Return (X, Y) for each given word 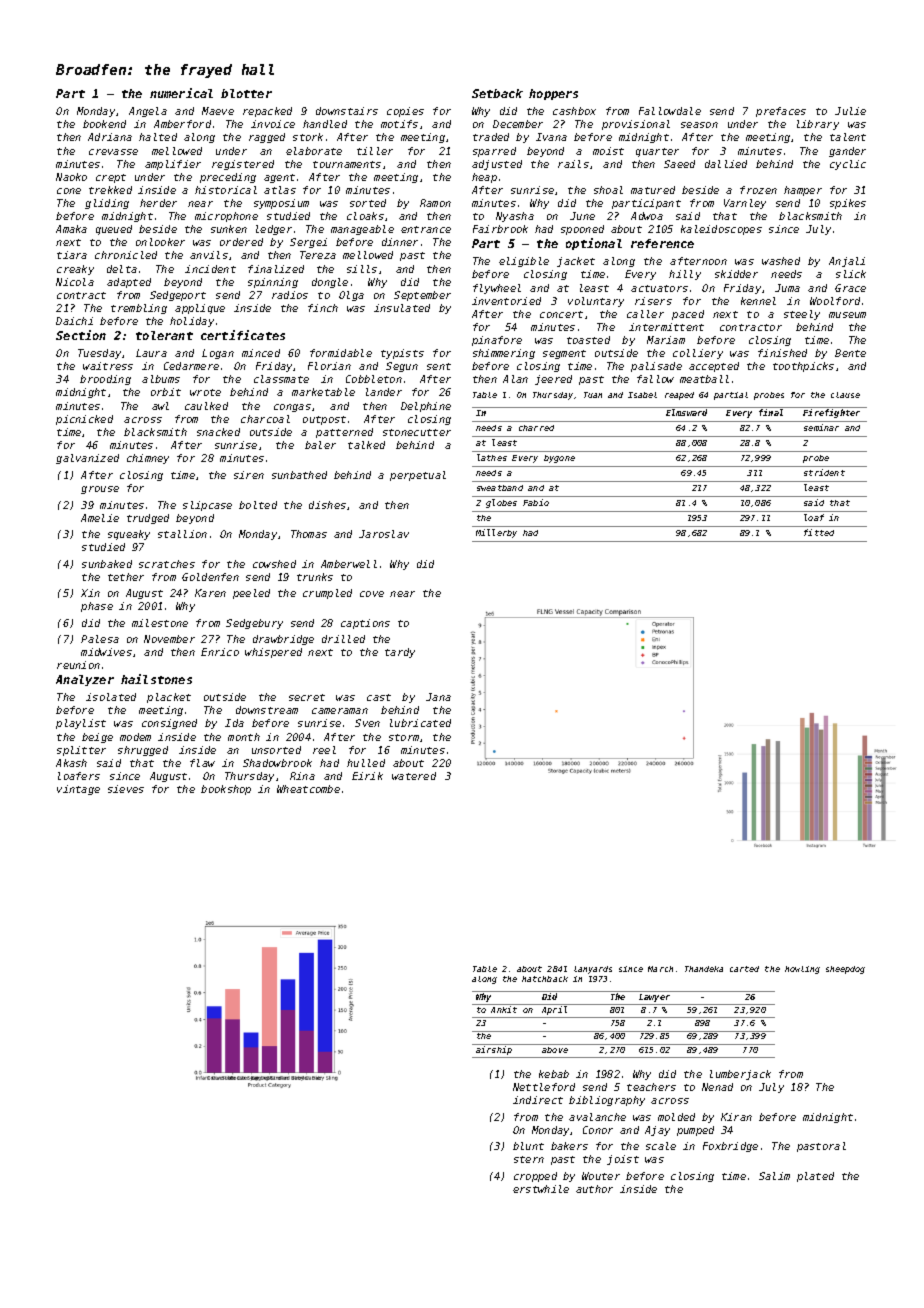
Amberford (182, 124)
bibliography (607, 1101)
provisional (636, 125)
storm (404, 737)
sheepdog (845, 970)
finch (323, 308)
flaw (202, 763)
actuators (659, 288)
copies (405, 112)
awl (160, 406)
